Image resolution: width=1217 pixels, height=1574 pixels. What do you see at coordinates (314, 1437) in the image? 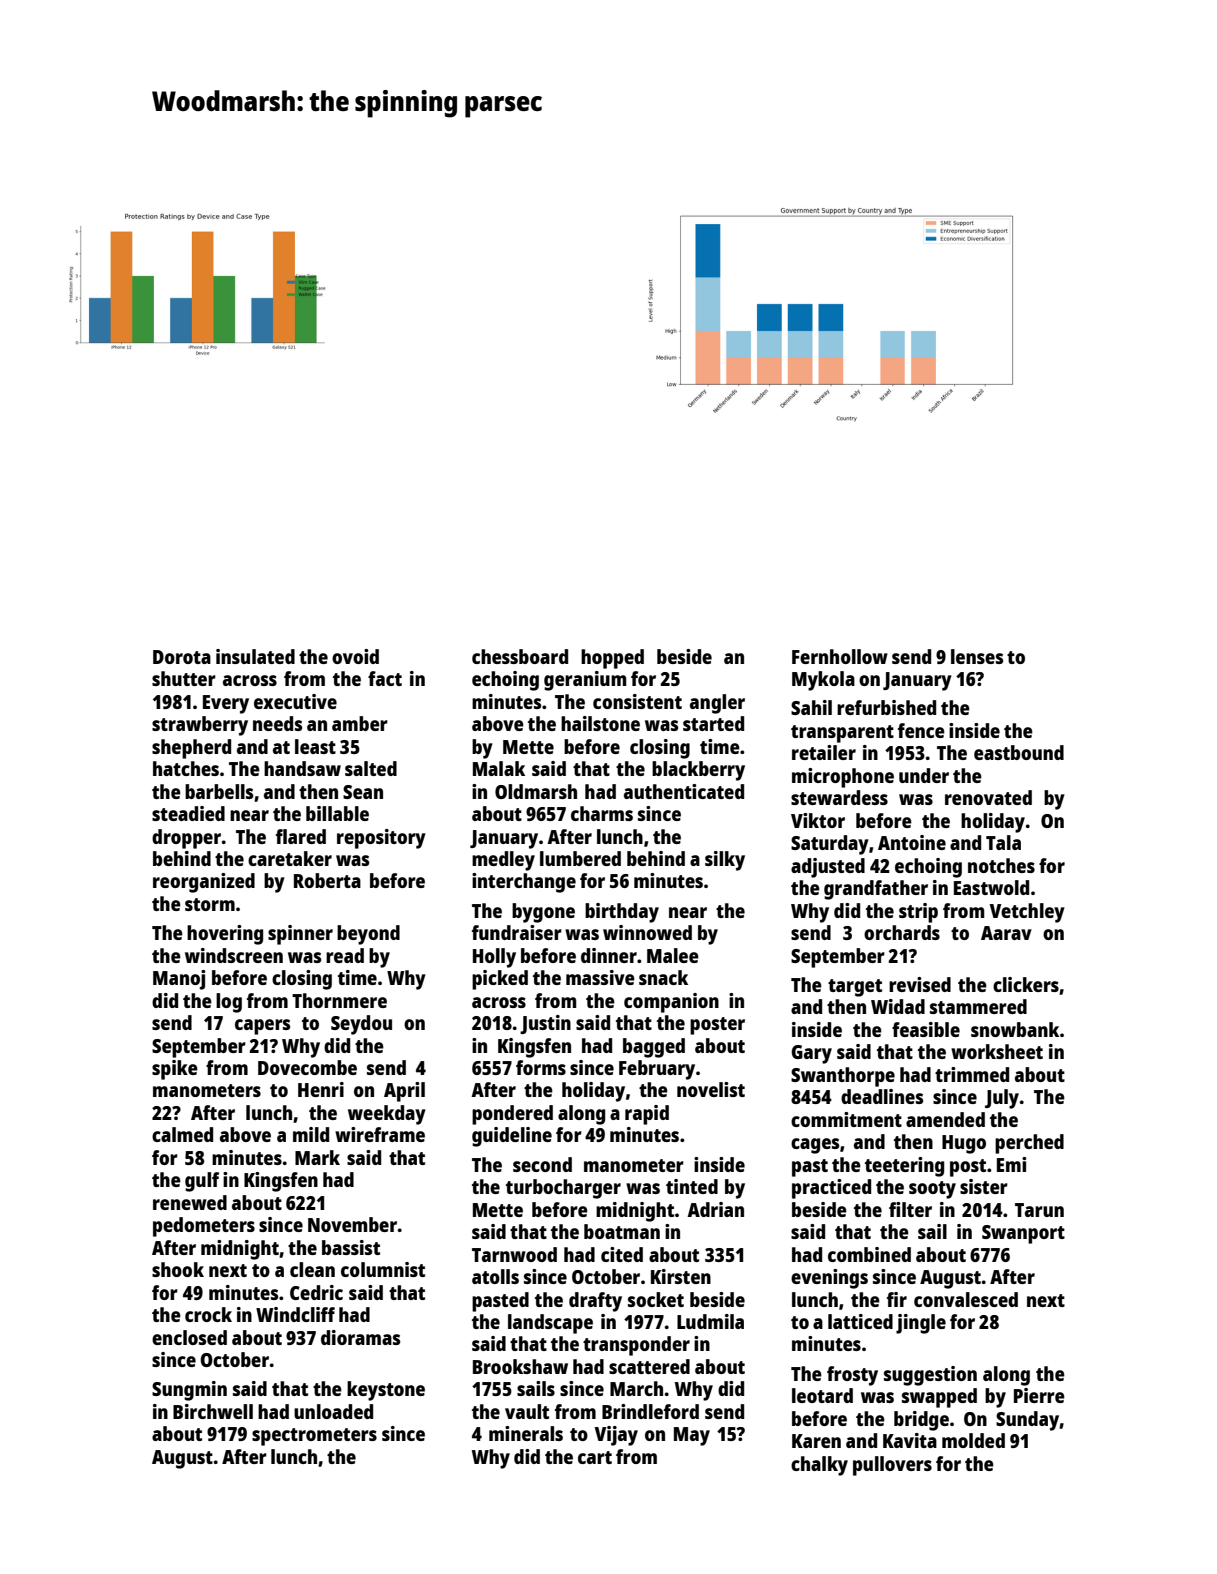
I see `spectrometers` at bounding box center [314, 1437].
